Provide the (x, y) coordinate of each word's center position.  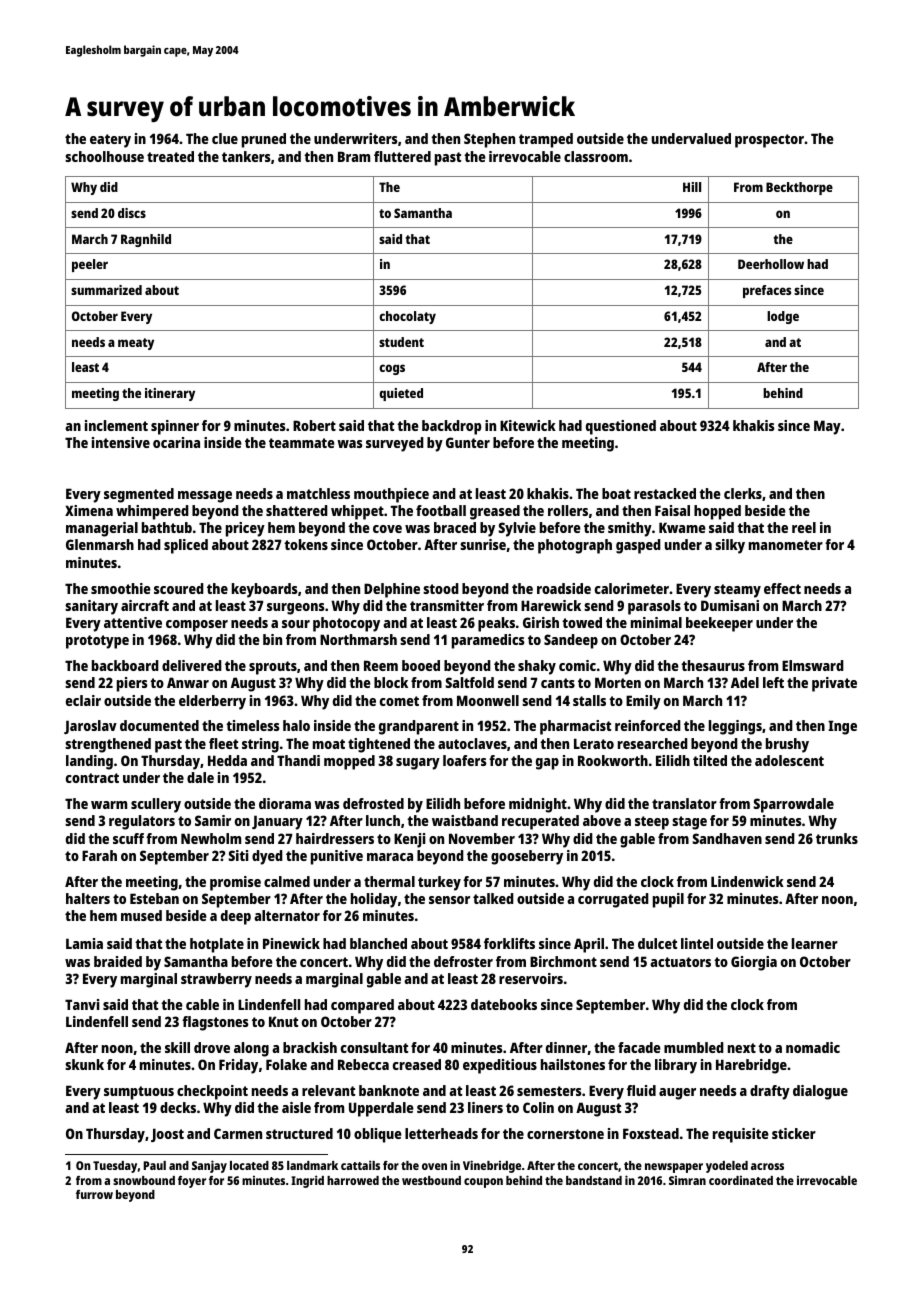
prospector (769, 141)
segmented (139, 495)
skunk (84, 1064)
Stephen (489, 140)
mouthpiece (391, 495)
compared (362, 1006)
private (834, 684)
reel (804, 527)
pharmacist (575, 727)
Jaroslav (90, 727)
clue (225, 138)
